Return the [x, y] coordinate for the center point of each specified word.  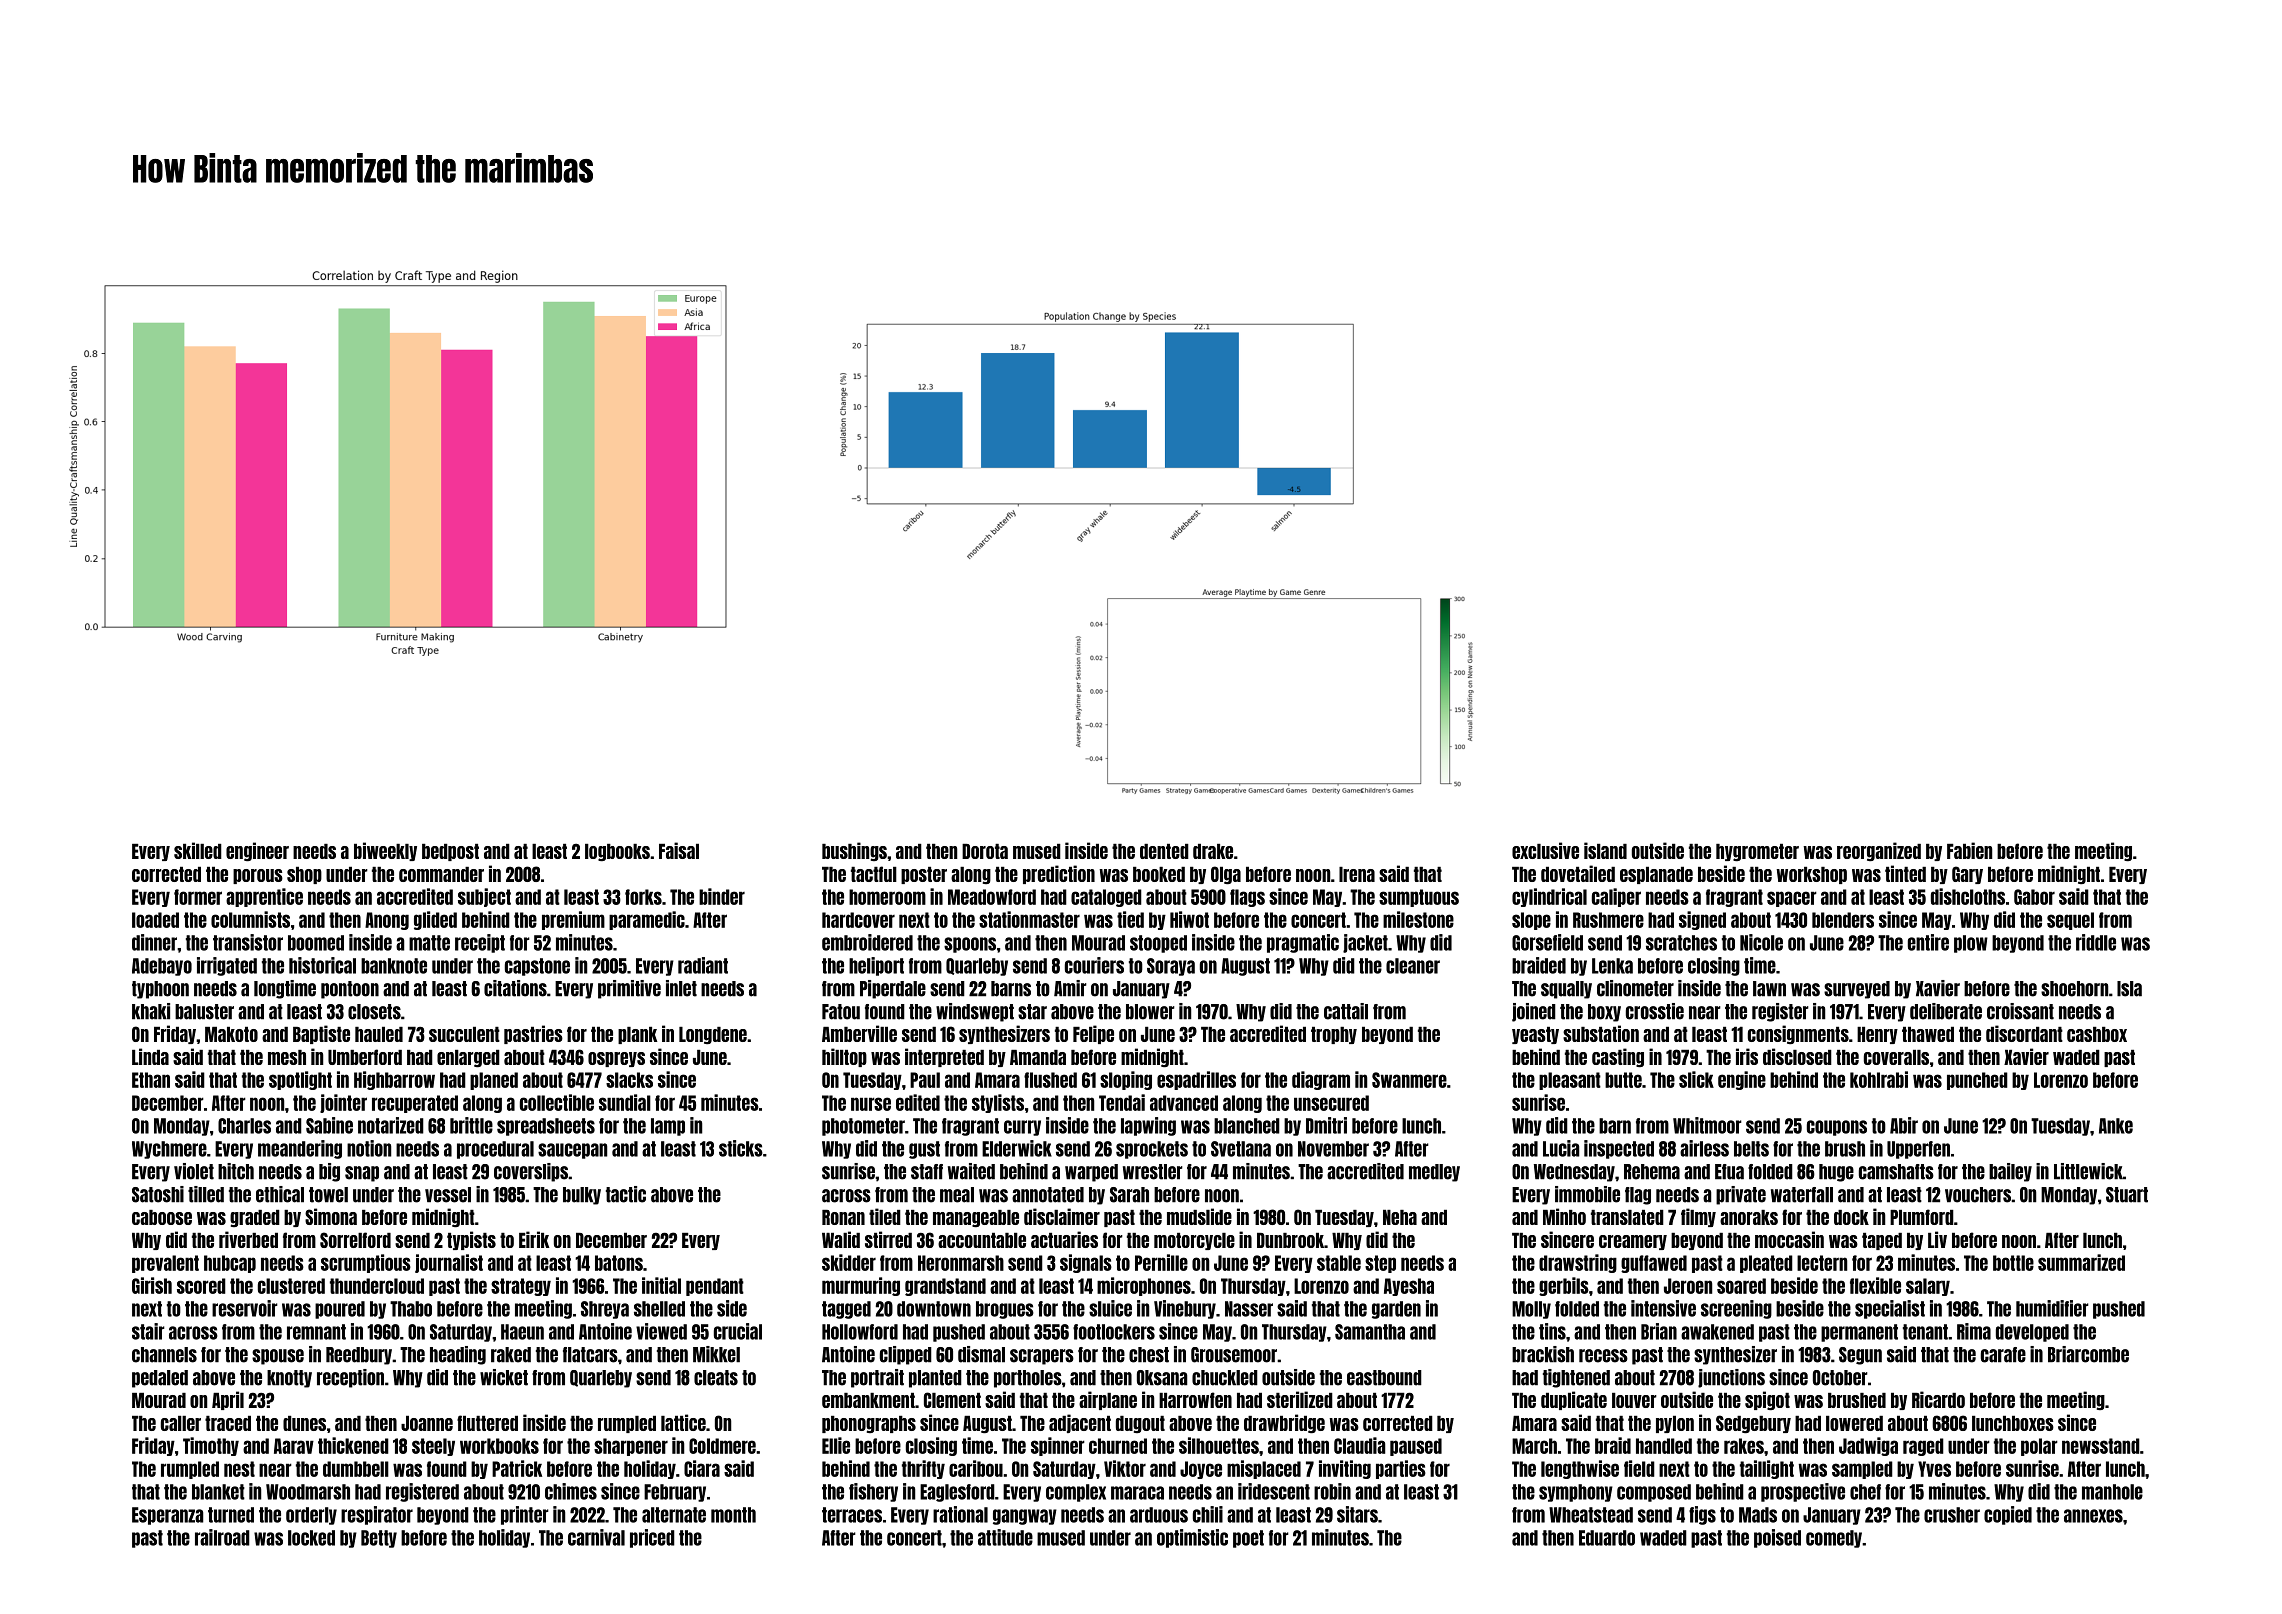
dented [1164, 851]
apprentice [264, 897]
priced [652, 1538]
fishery [873, 1492]
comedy [1834, 1539]
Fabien [1970, 850]
